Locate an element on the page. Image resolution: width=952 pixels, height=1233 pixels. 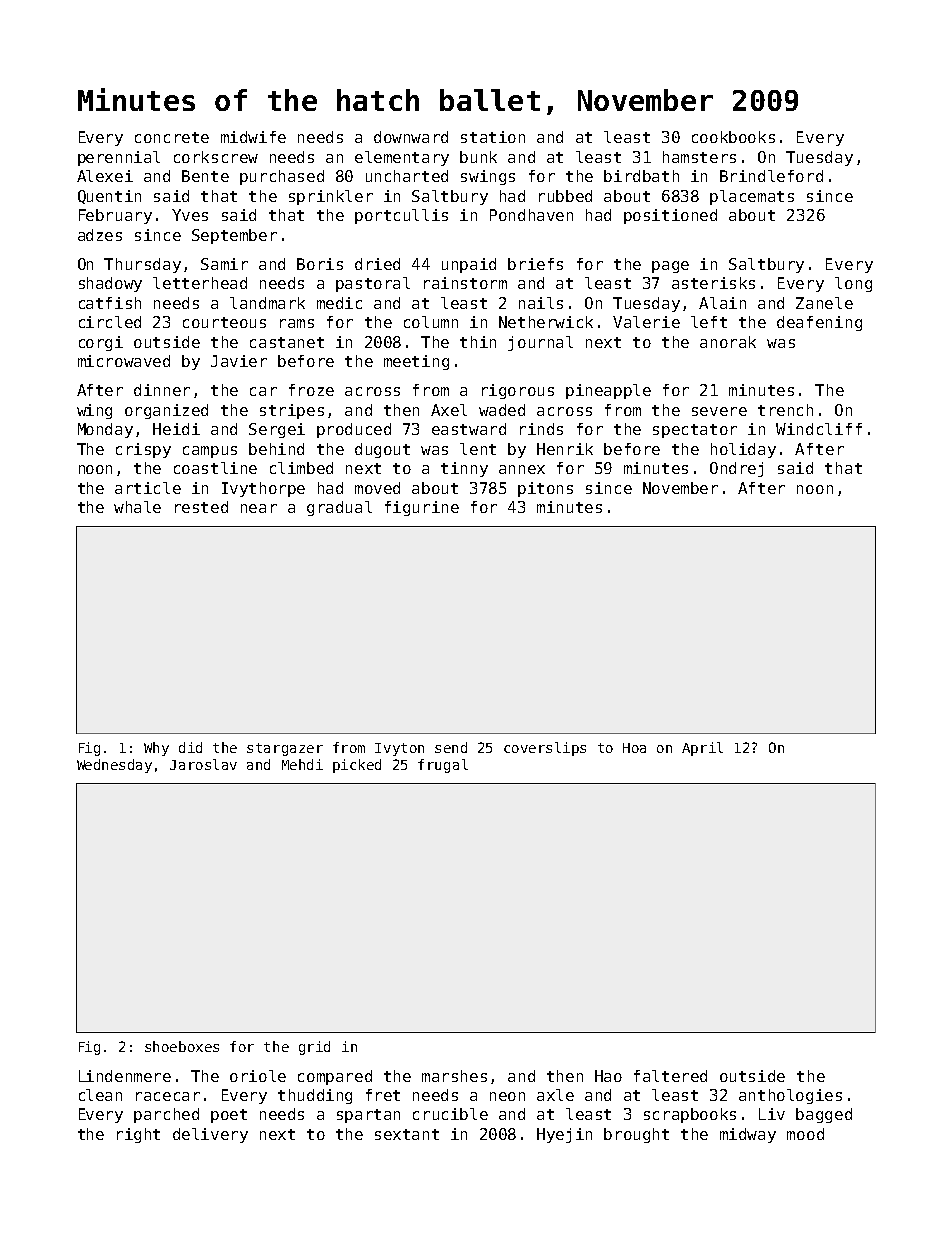
letterhead is located at coordinates (200, 283).
